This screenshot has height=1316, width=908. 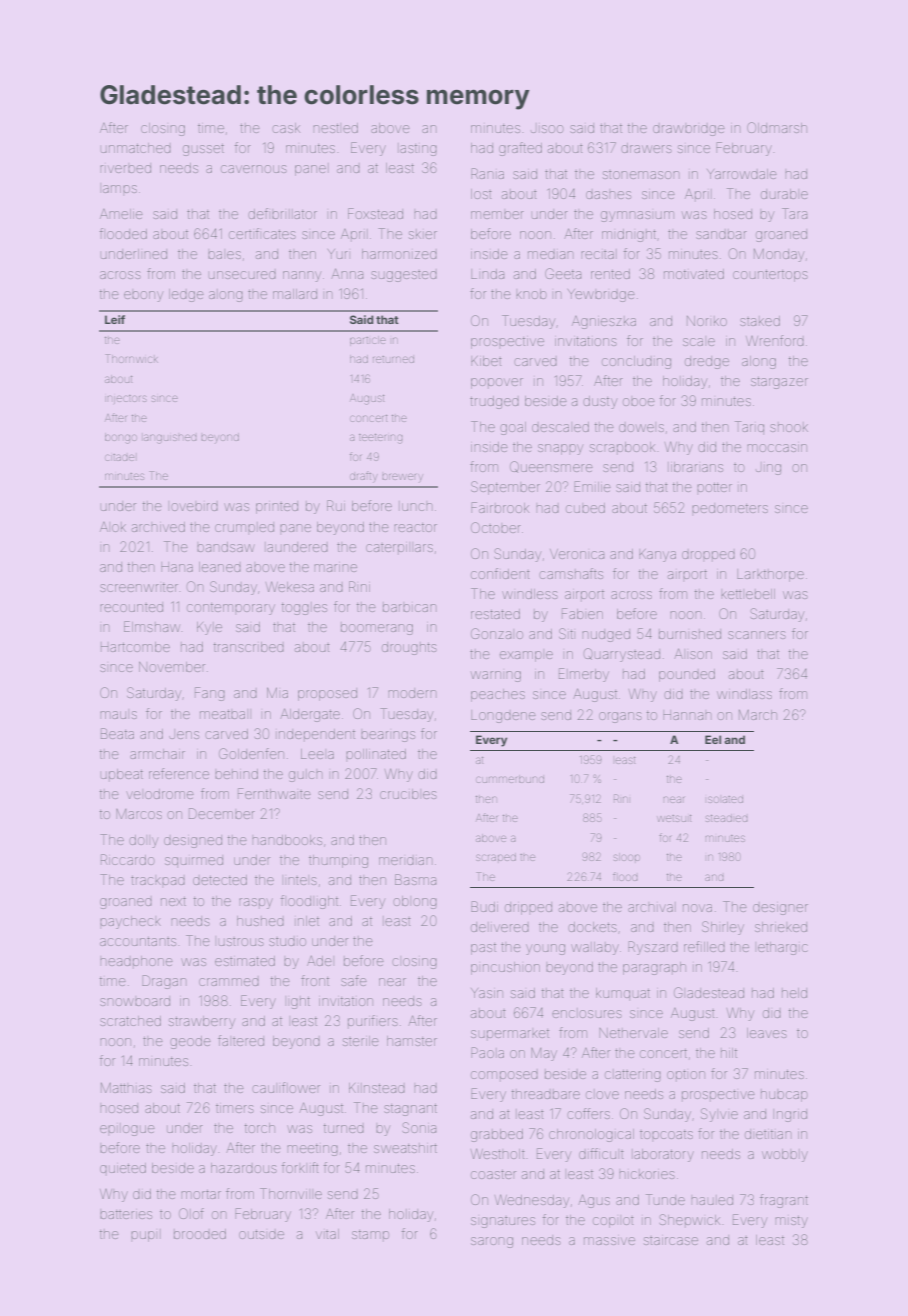 I want to click on kettlebell, so click(x=748, y=594).
